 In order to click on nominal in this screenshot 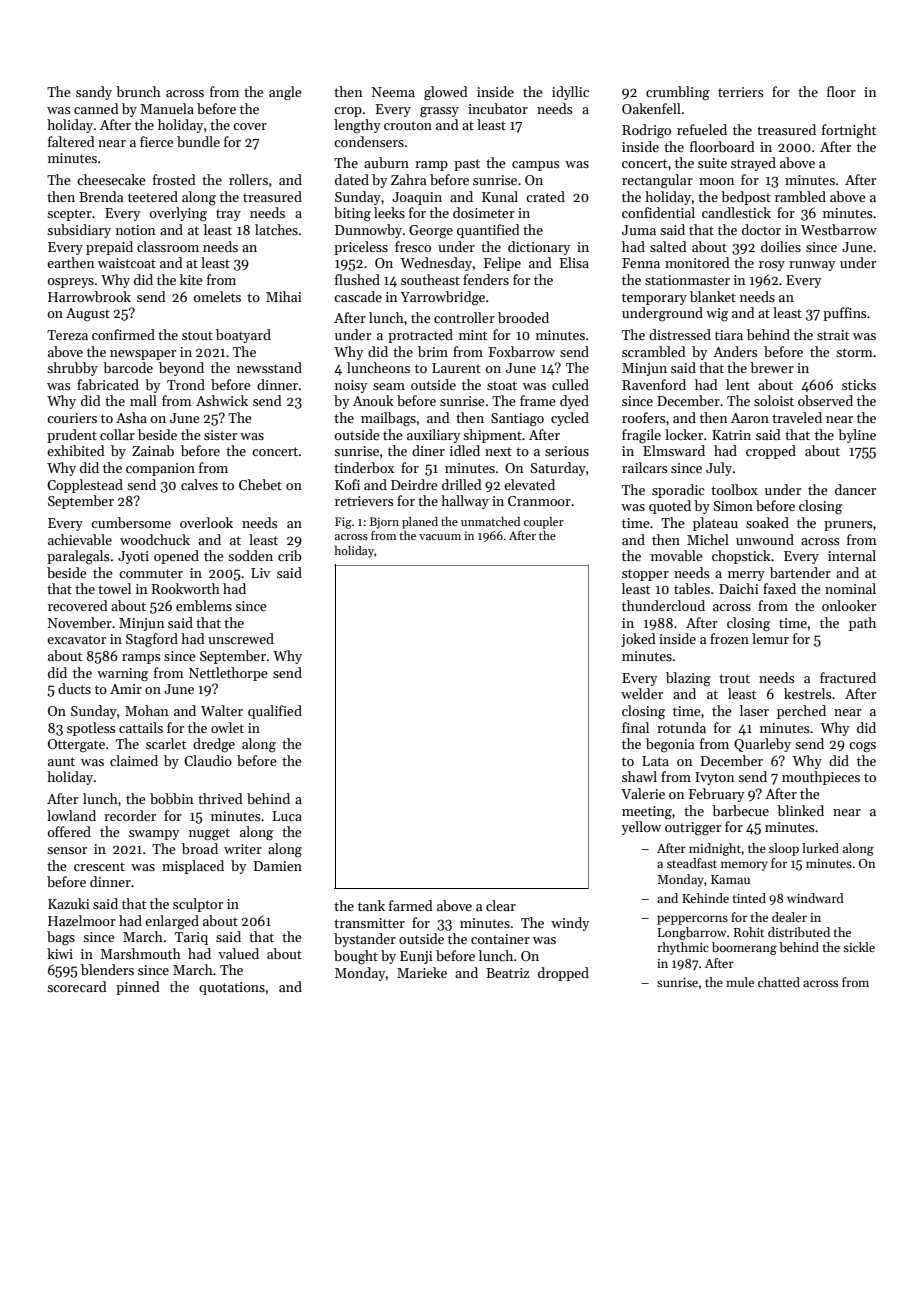, I will do `click(850, 588)`.
